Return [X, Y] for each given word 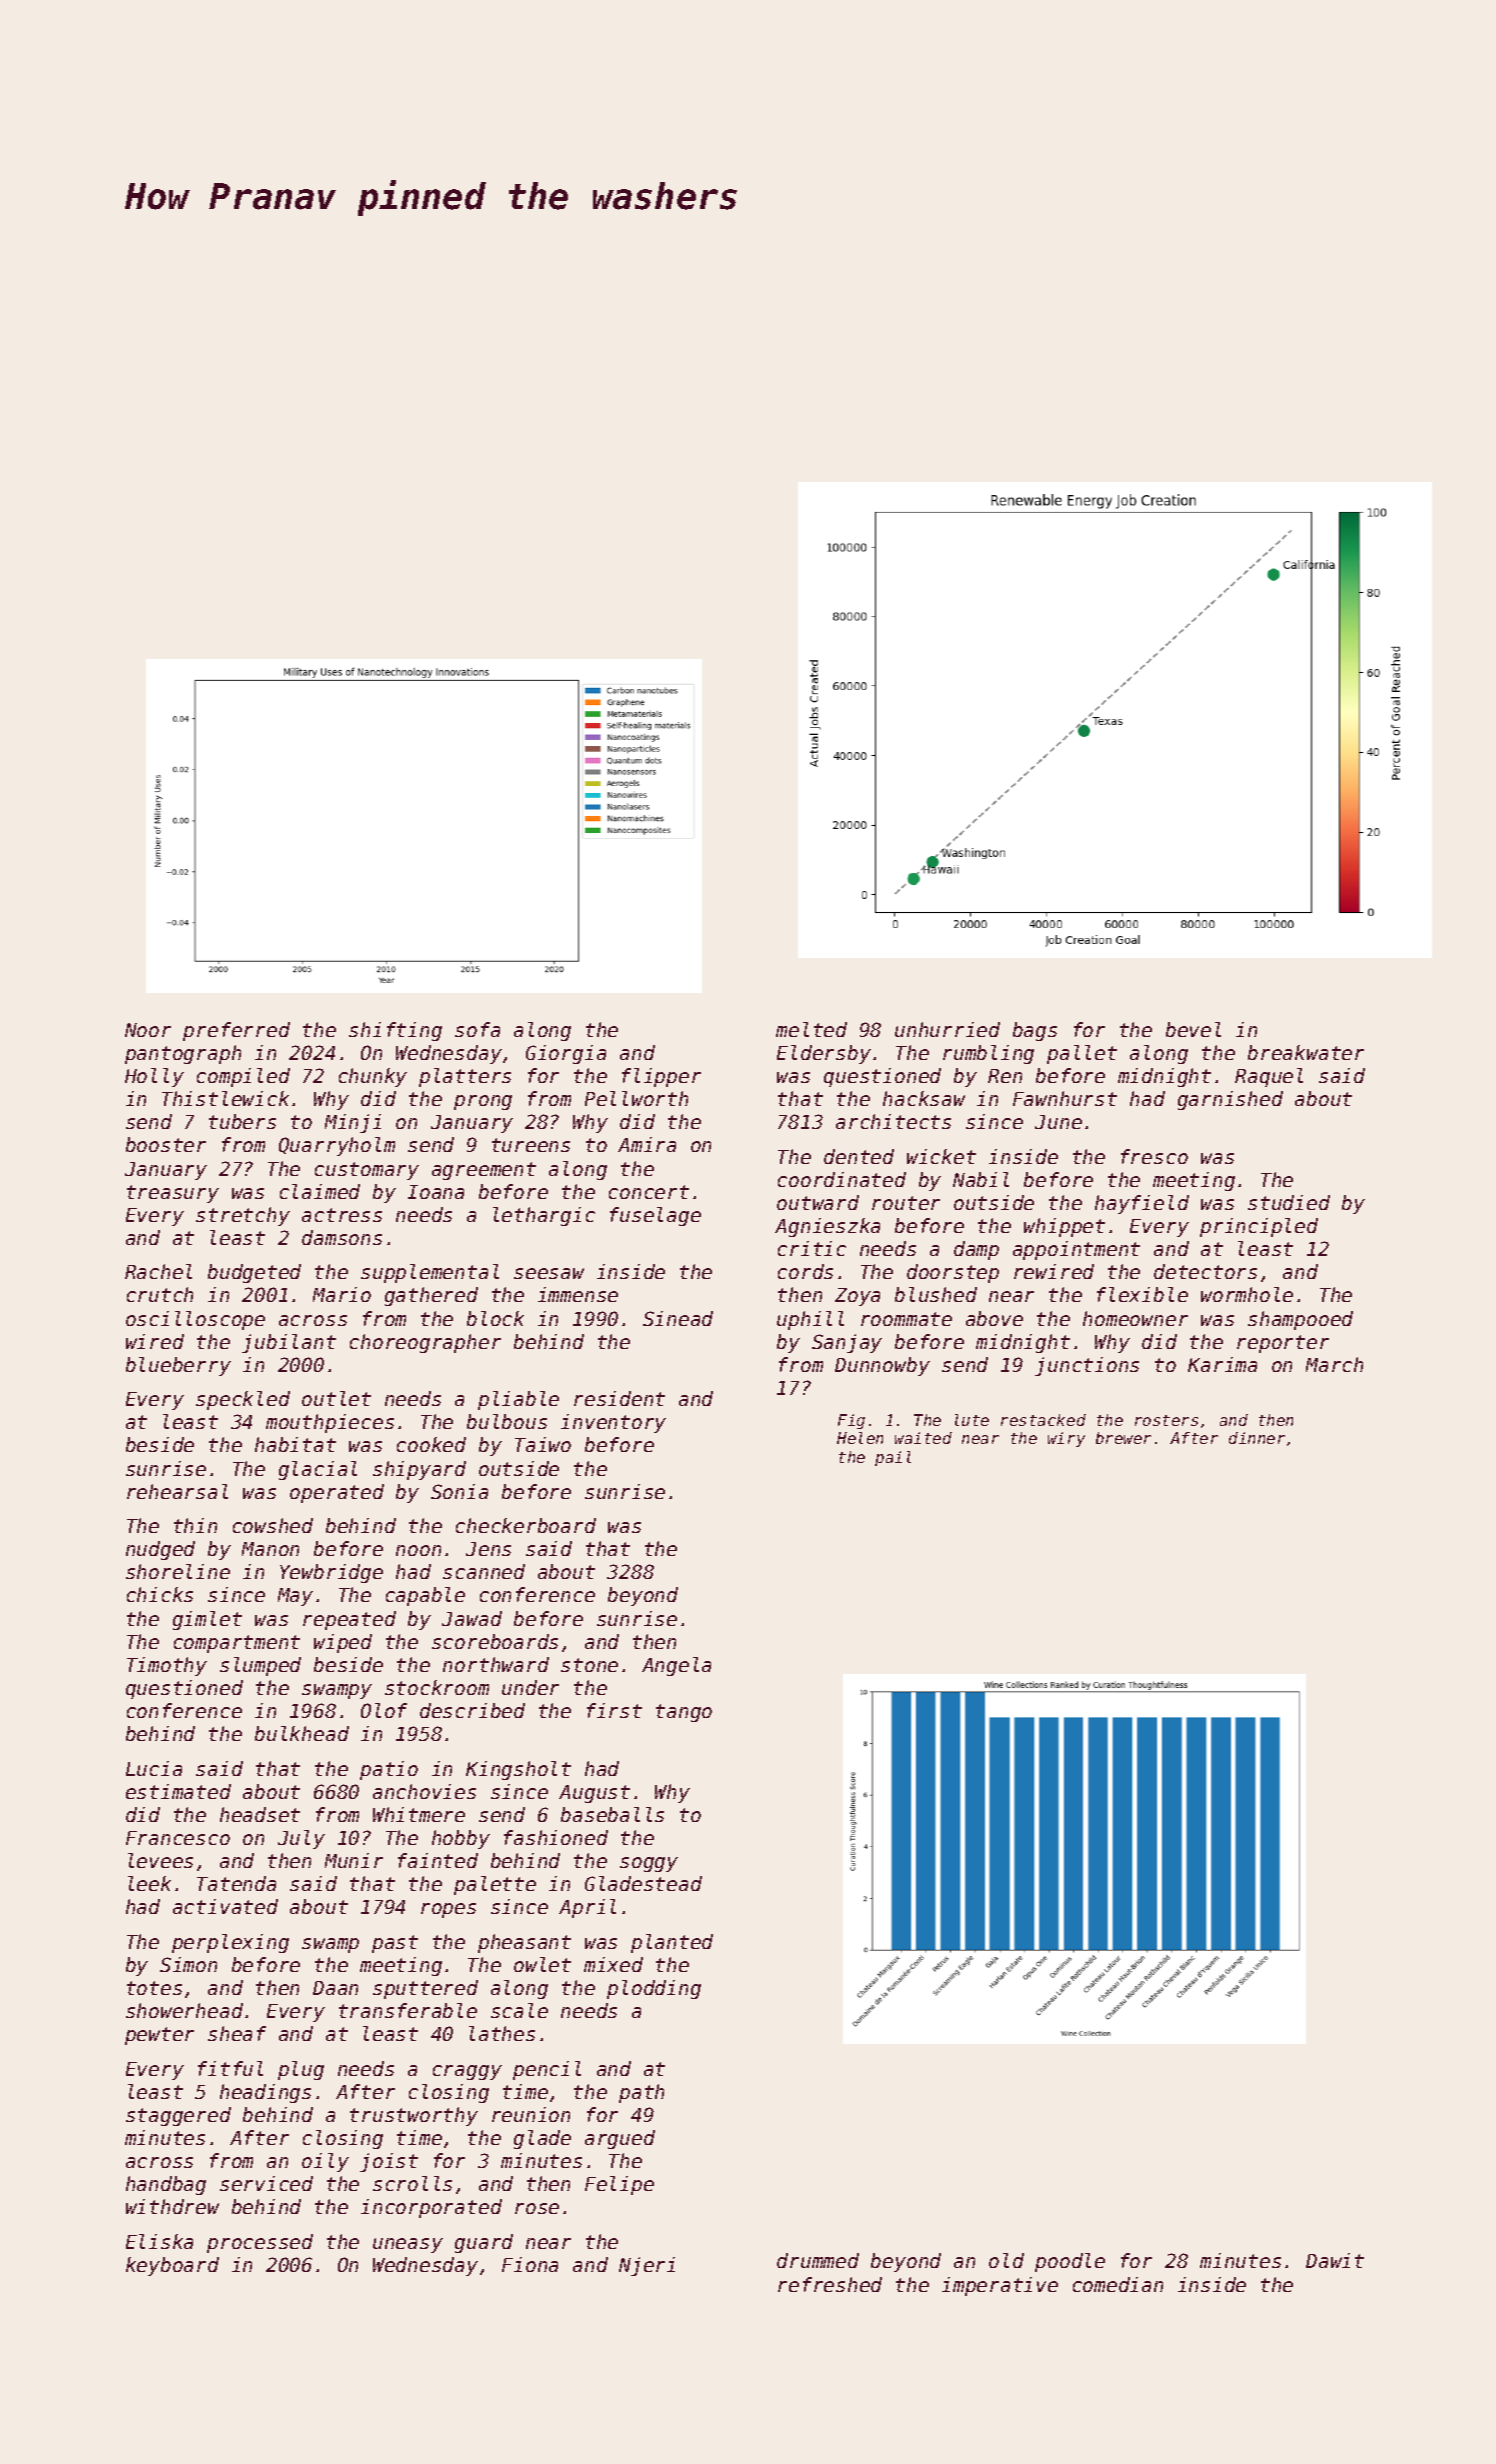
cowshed [273, 1525]
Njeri [647, 2266]
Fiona [530, 2264]
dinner [1257, 1438]
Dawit [1335, 2260]
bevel [1193, 1029]
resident [619, 1398]
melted [811, 1029]
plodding [654, 1989]
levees [160, 1860]
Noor [148, 1030]
